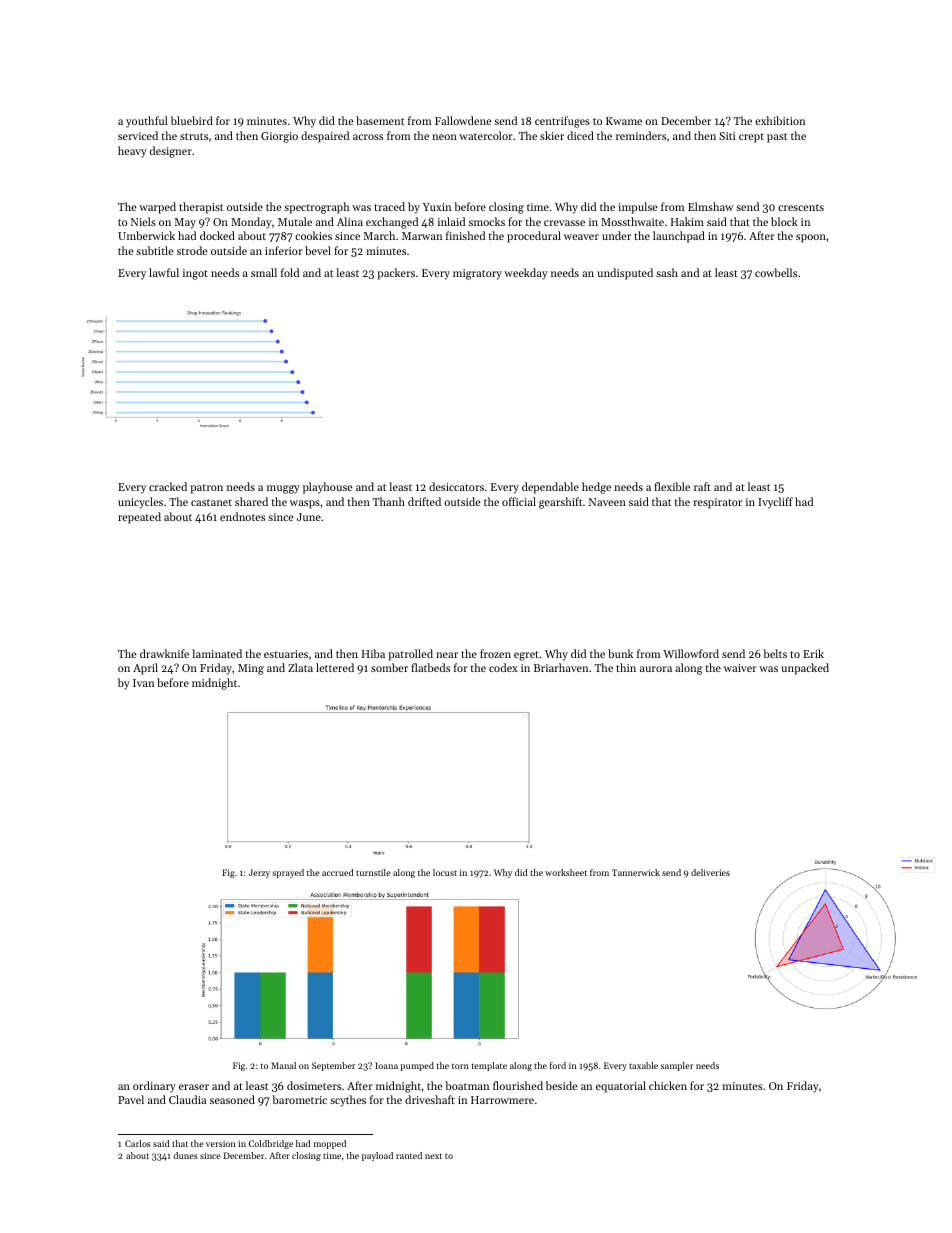 This screenshot has height=1233, width=952. I want to click on basement, so click(380, 120).
